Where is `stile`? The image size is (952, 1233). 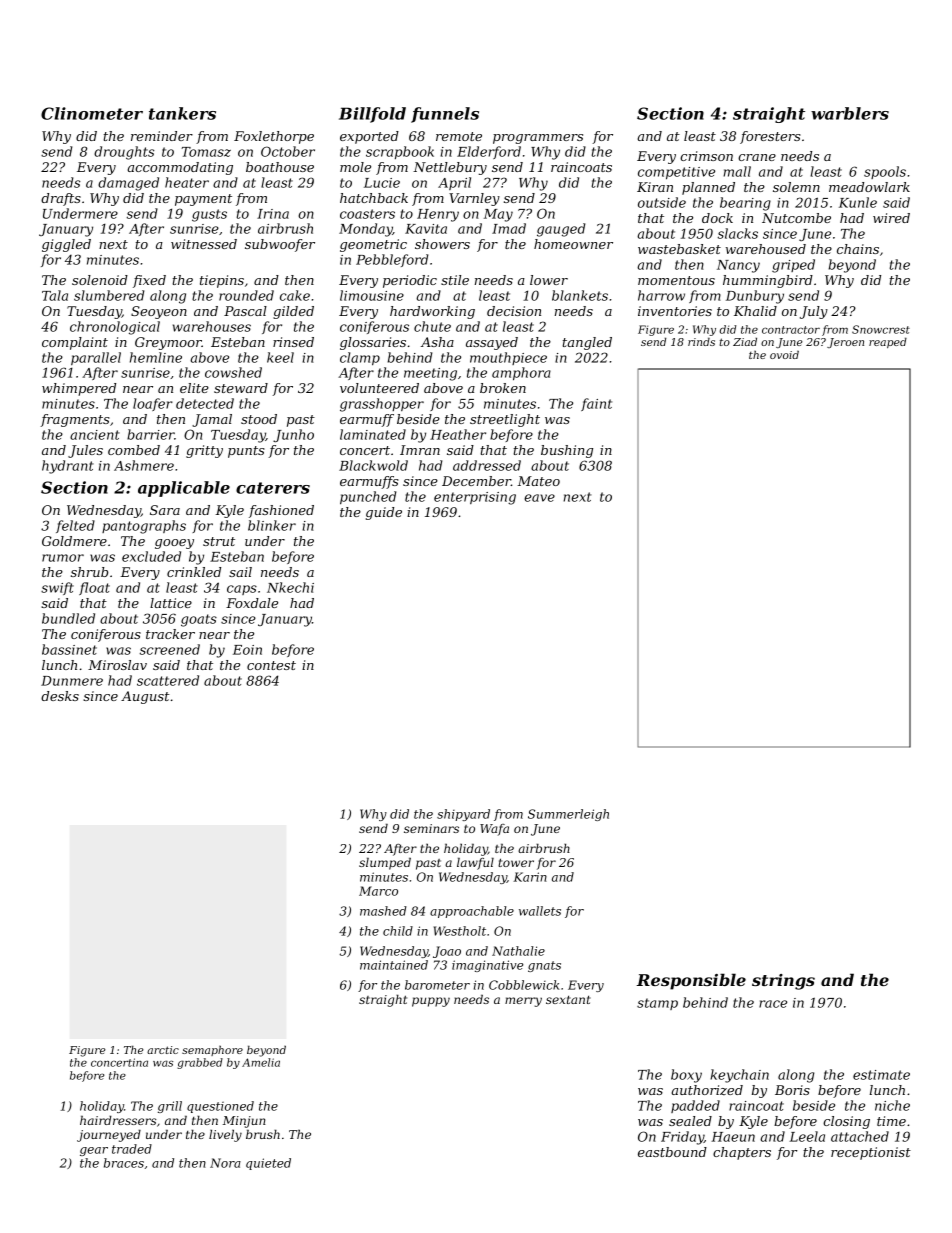 stile is located at coordinates (455, 280).
